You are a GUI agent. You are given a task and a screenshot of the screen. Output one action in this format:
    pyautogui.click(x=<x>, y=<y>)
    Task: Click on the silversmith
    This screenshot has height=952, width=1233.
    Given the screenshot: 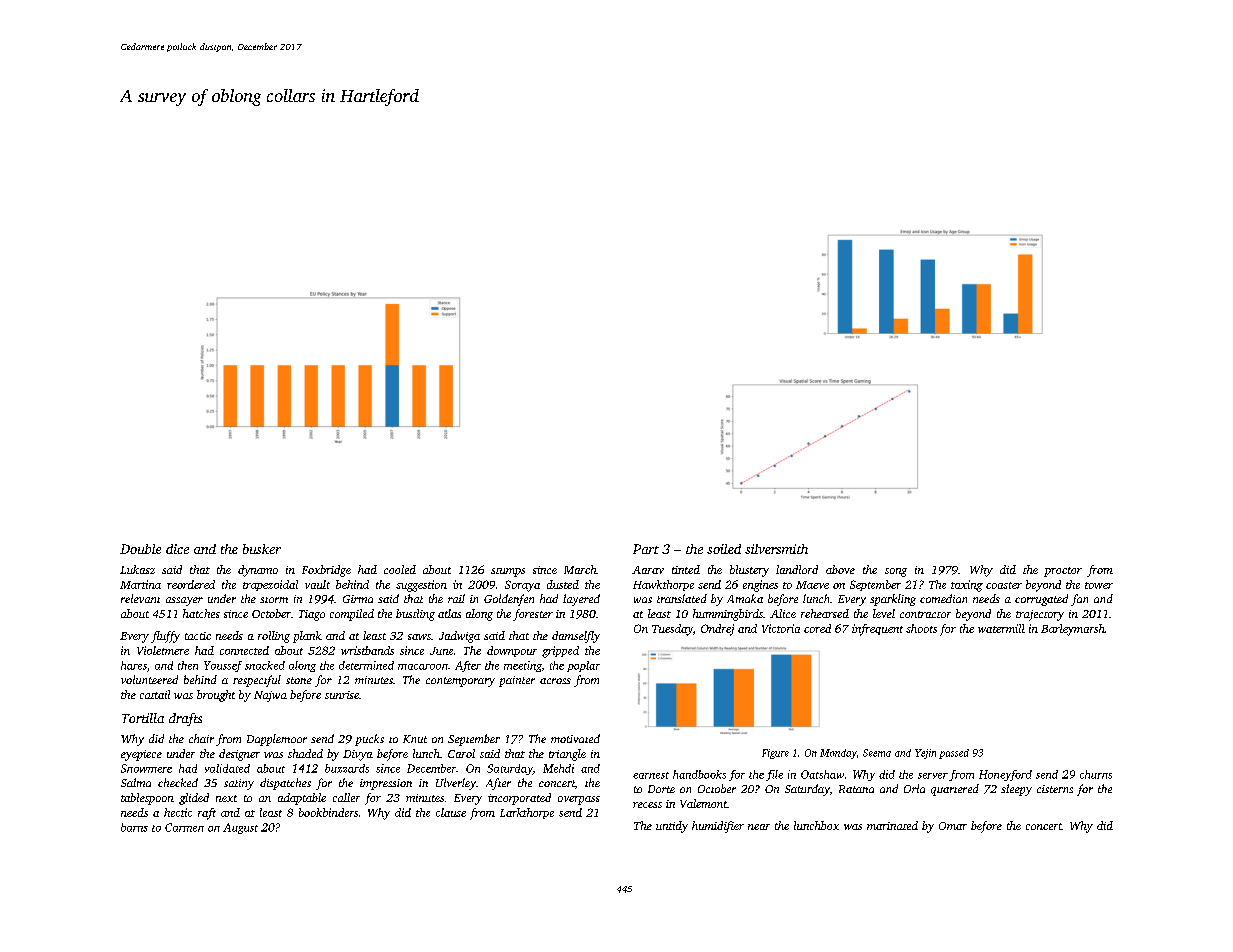 What is the action you would take?
    pyautogui.click(x=776, y=549)
